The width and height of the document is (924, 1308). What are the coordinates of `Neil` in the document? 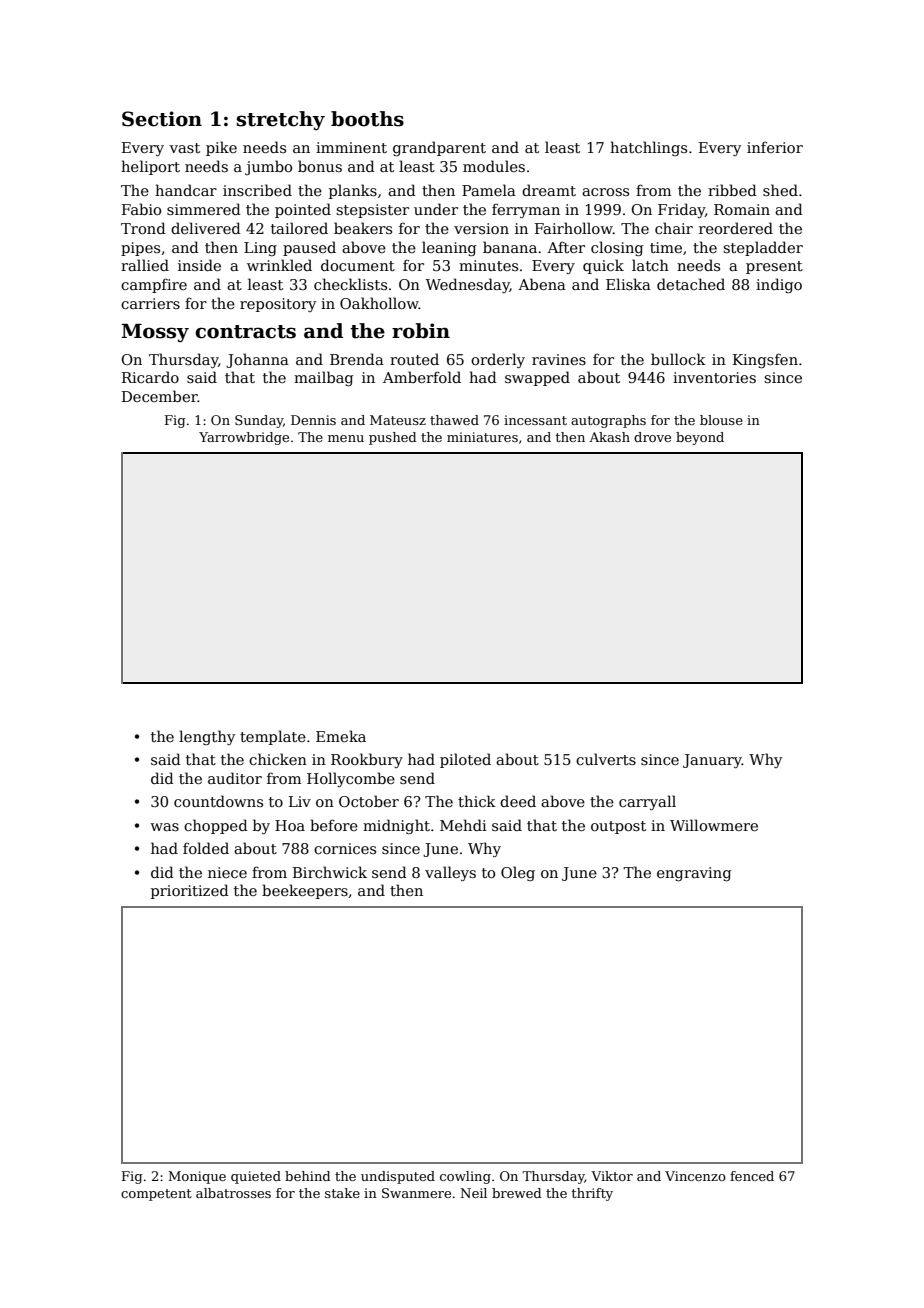 It's located at (473, 1193).
